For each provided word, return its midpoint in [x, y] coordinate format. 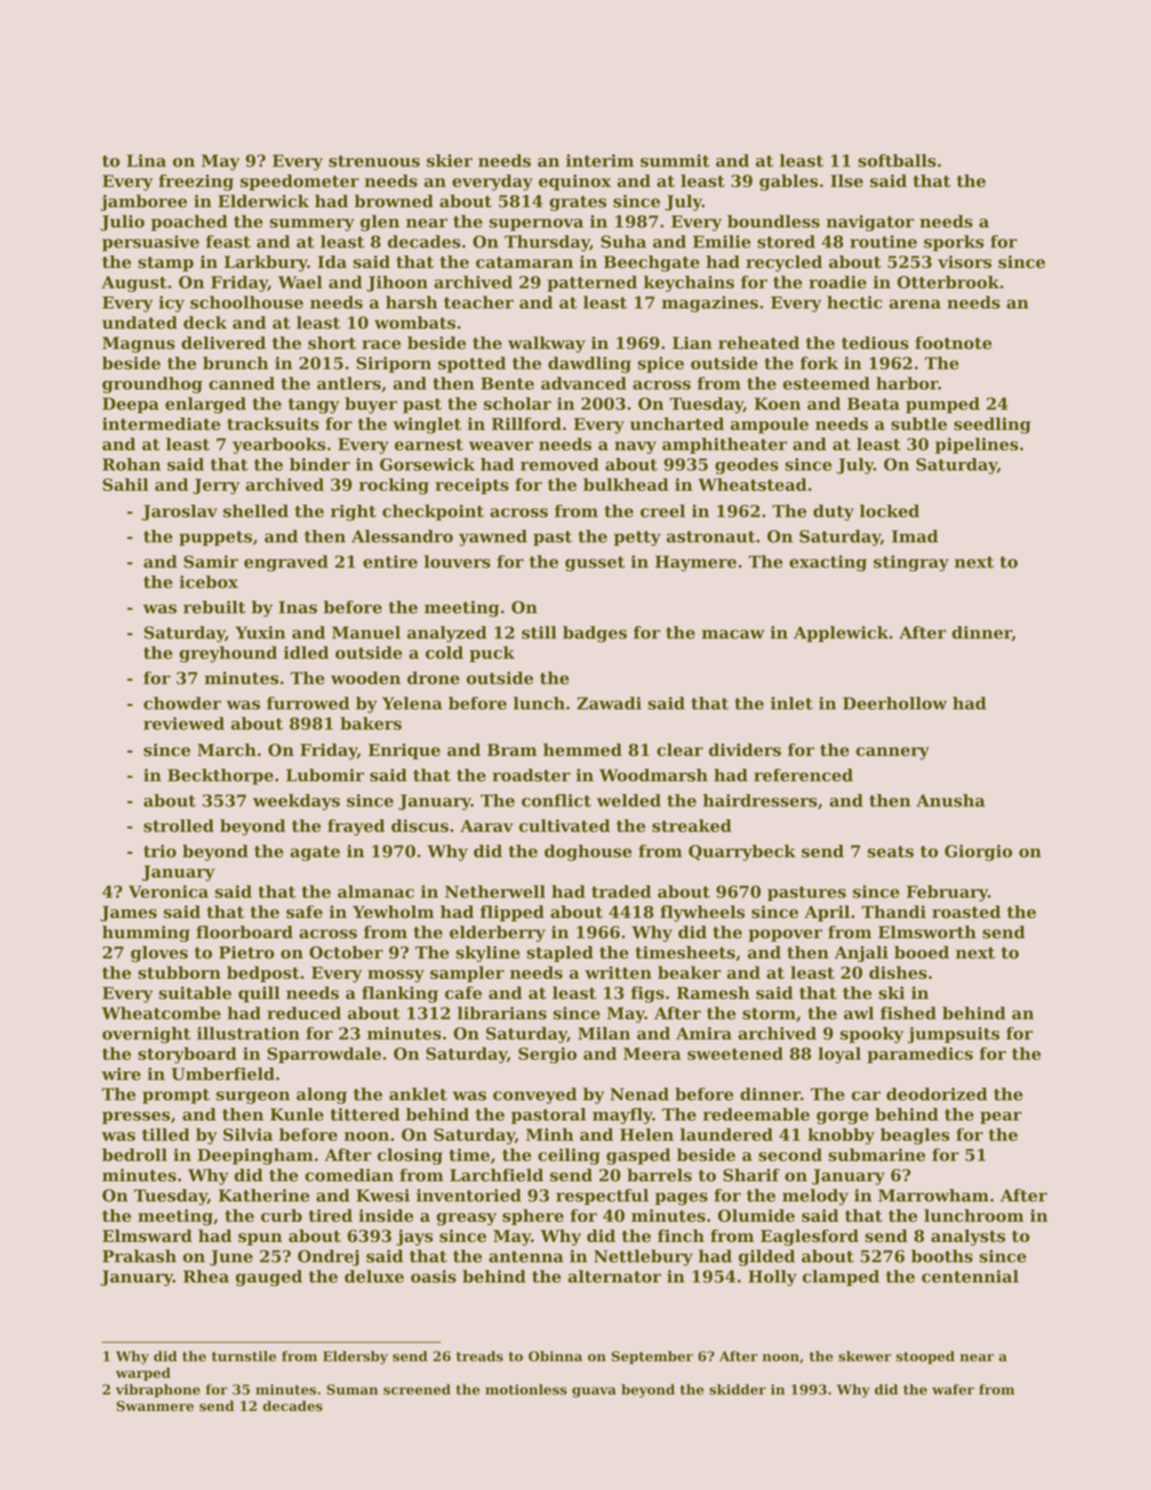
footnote [953, 343]
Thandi [893, 911]
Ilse [847, 181]
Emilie [722, 241]
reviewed [184, 723]
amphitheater [724, 445]
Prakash [139, 1256]
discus [420, 825]
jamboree [143, 202]
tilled [166, 1134]
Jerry [216, 486]
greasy [467, 1219]
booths [942, 1256]
